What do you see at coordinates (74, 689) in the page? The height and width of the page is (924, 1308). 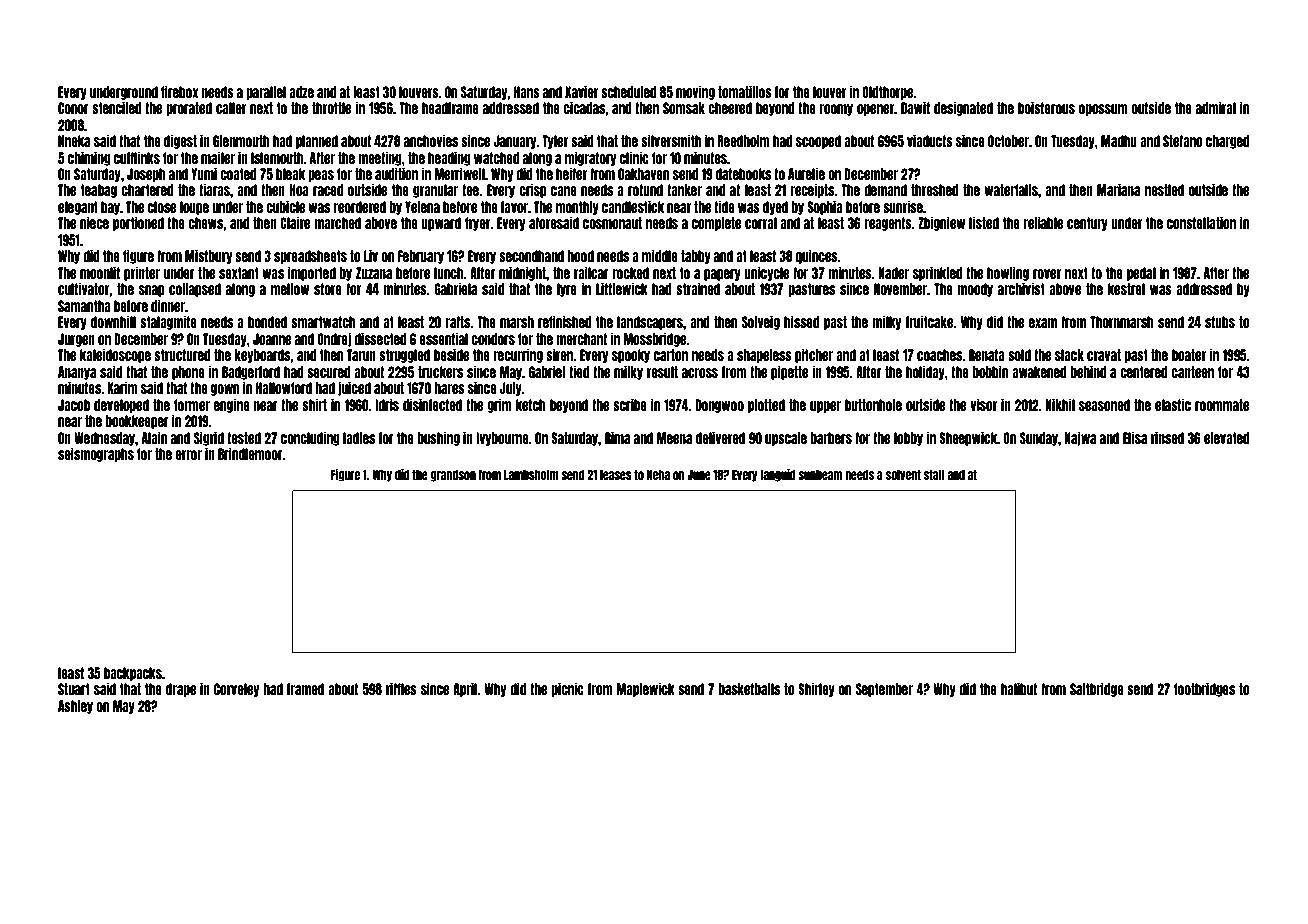 I see `Stuart` at bounding box center [74, 689].
